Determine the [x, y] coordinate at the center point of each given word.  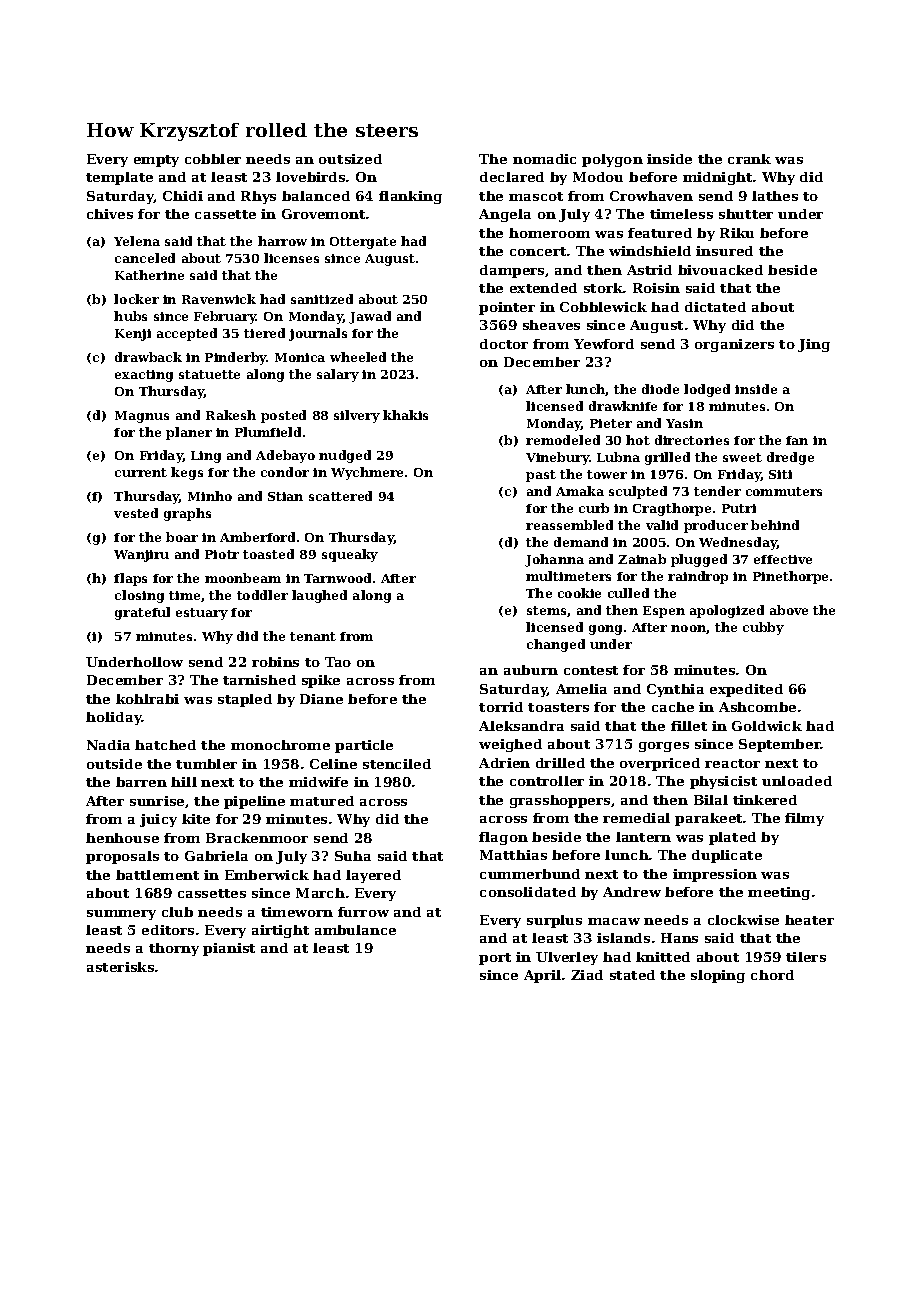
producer [716, 526]
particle [364, 746]
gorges [664, 747]
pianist [229, 949]
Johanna [554, 560]
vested [136, 513]
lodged [707, 390]
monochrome [280, 745]
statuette [209, 374]
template [119, 178]
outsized [350, 159]
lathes [775, 196]
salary [338, 375]
